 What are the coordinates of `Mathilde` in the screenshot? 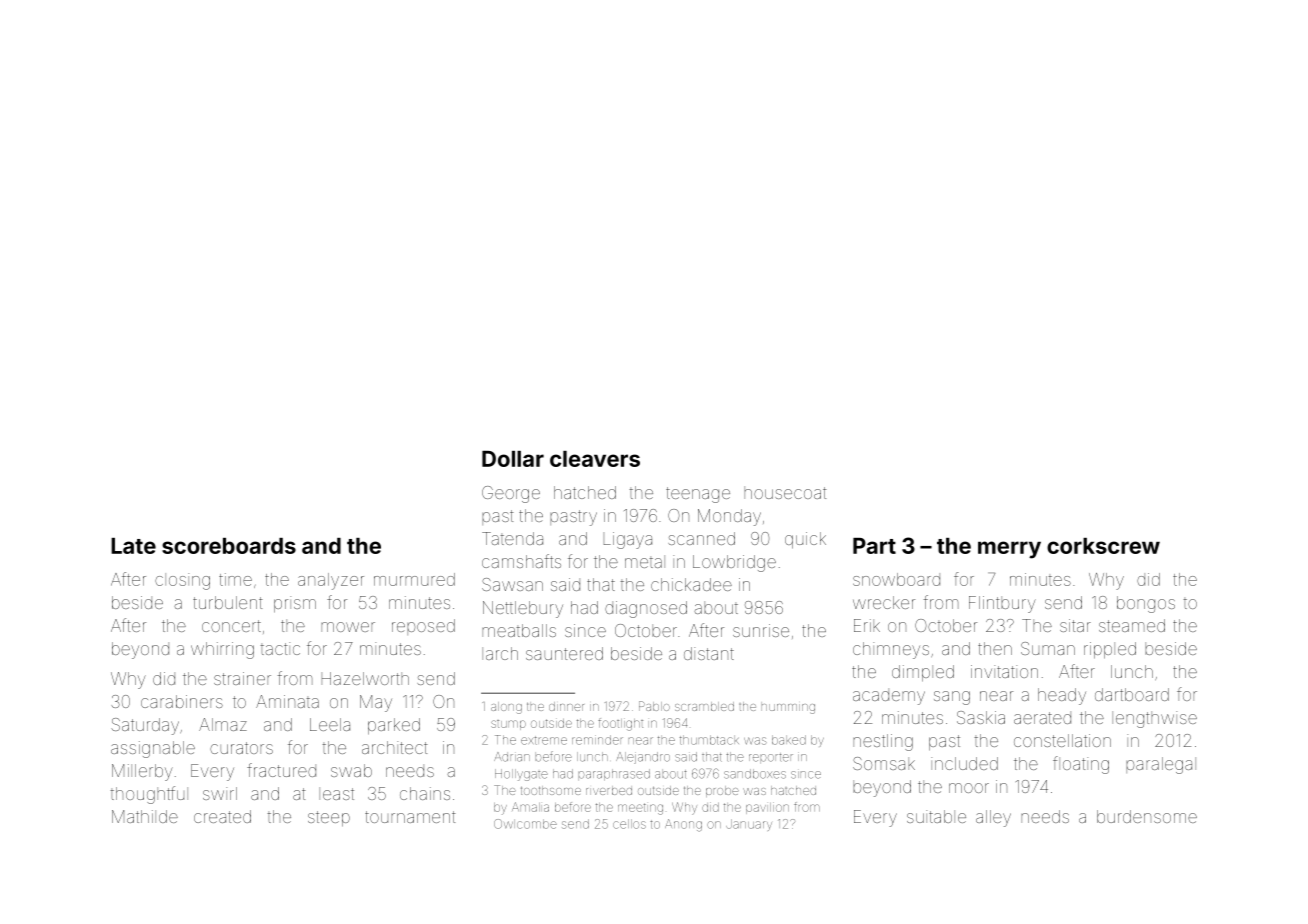 It's located at (145, 816).
